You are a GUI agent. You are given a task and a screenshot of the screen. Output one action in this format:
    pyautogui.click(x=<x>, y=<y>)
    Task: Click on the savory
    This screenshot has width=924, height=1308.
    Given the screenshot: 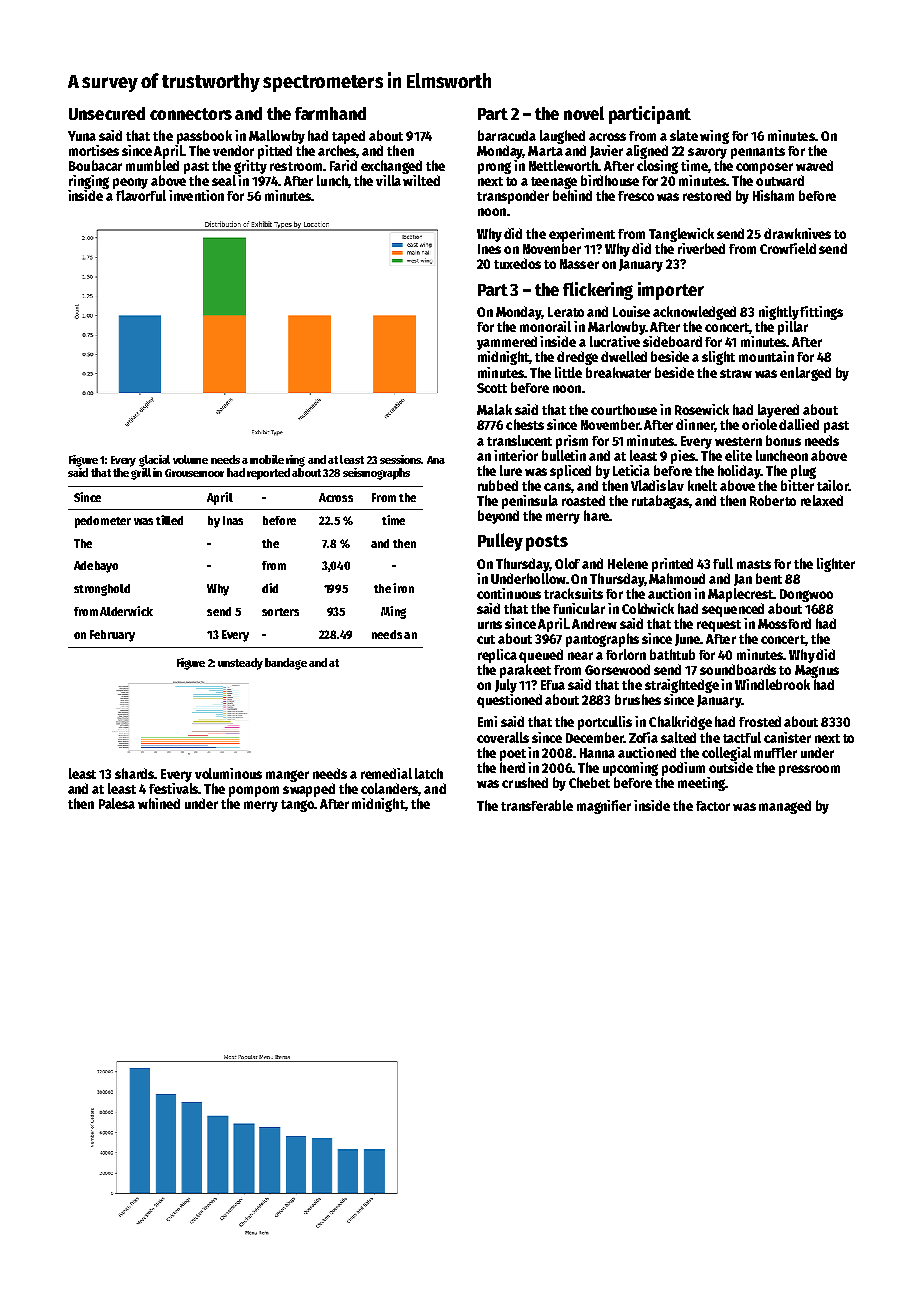 What is the action you would take?
    pyautogui.click(x=707, y=153)
